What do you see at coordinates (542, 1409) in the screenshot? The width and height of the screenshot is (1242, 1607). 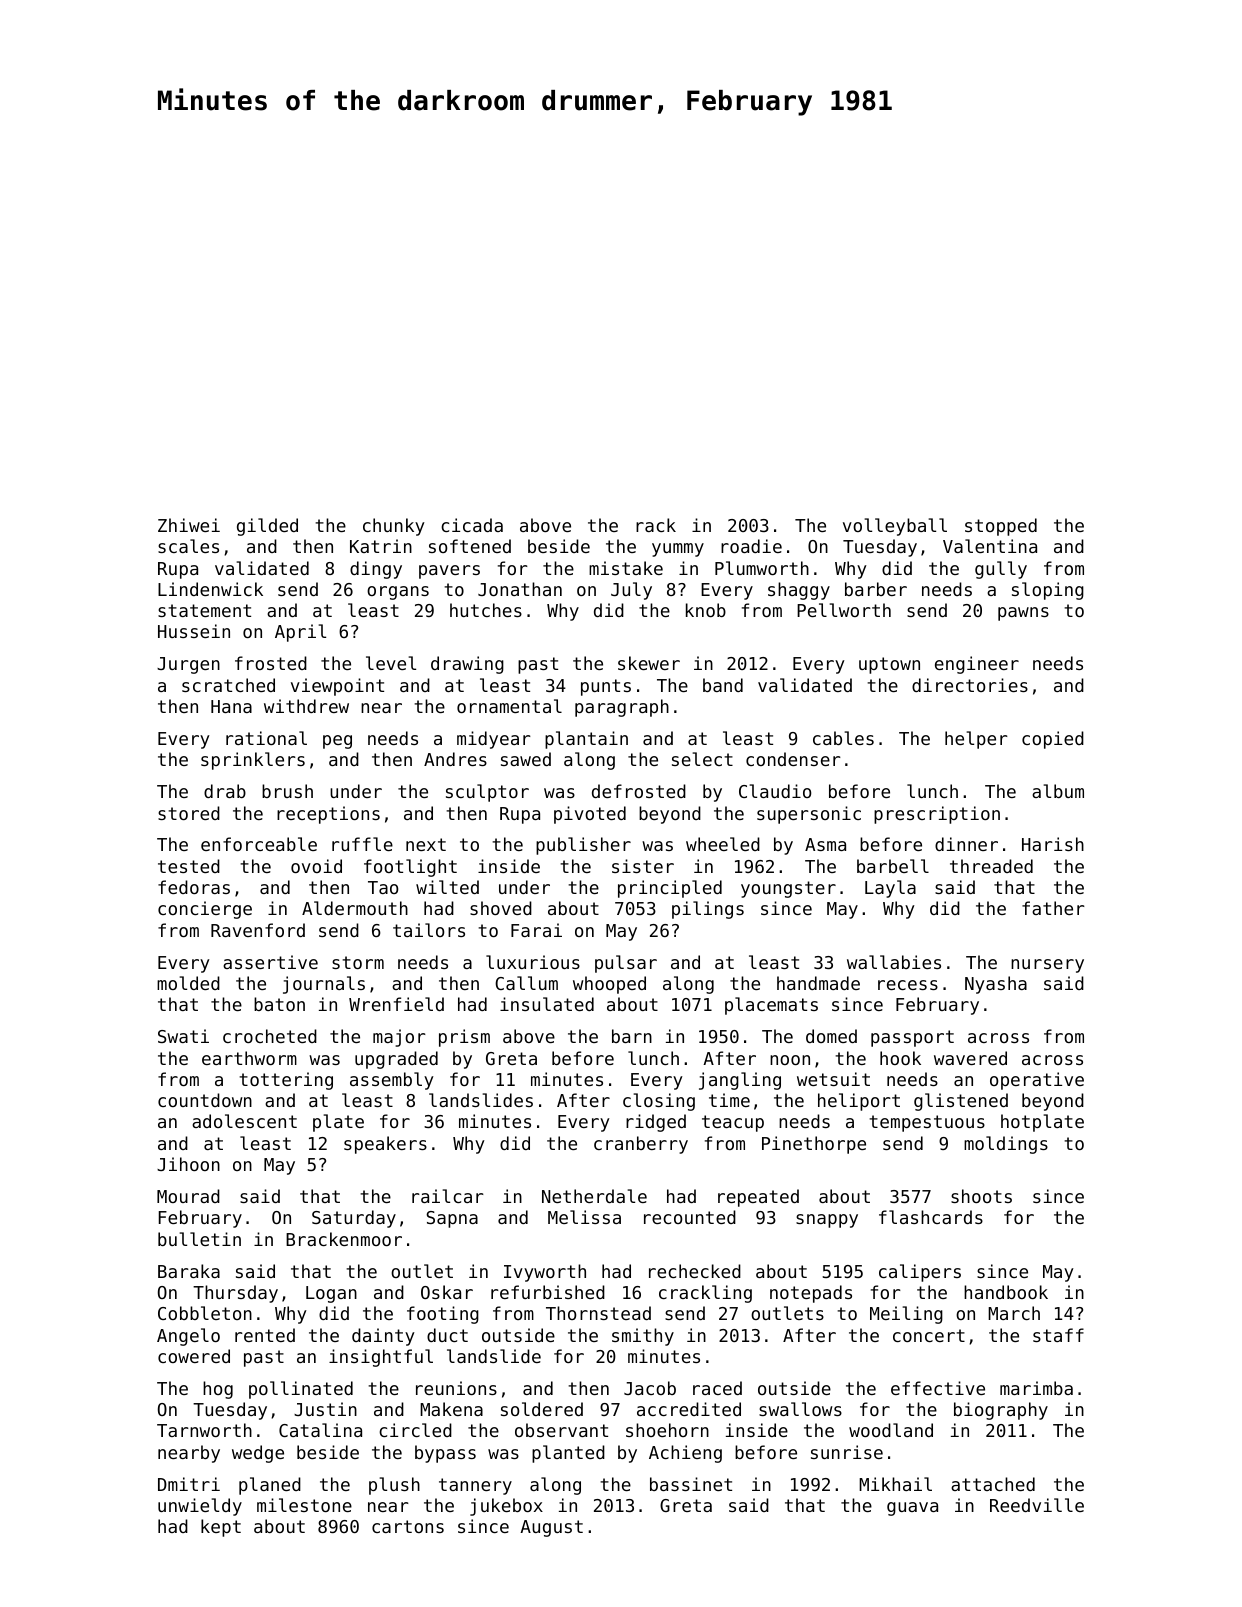 I see `soldered` at bounding box center [542, 1409].
